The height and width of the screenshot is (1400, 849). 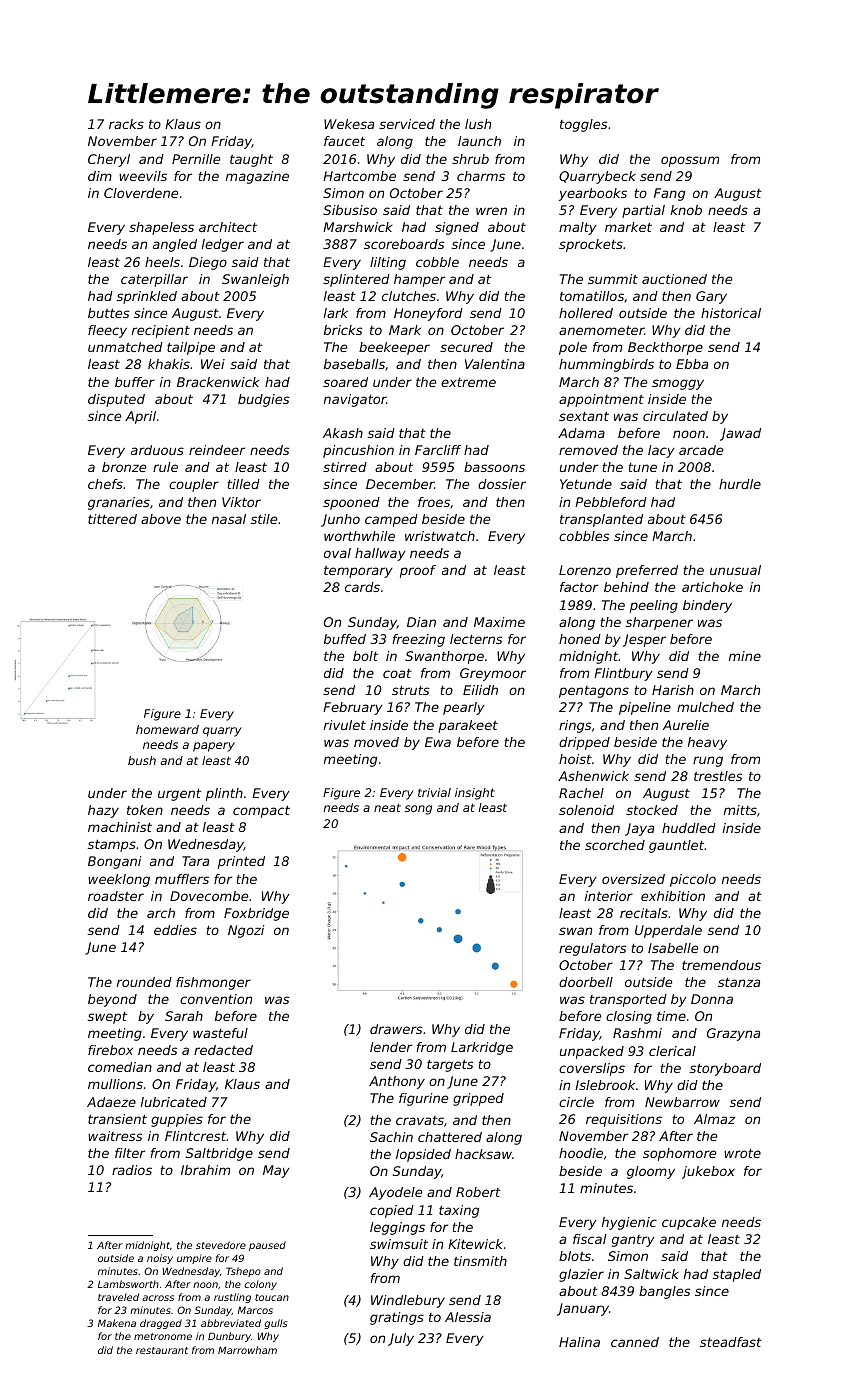 I want to click on restaurant, so click(x=162, y=1350).
